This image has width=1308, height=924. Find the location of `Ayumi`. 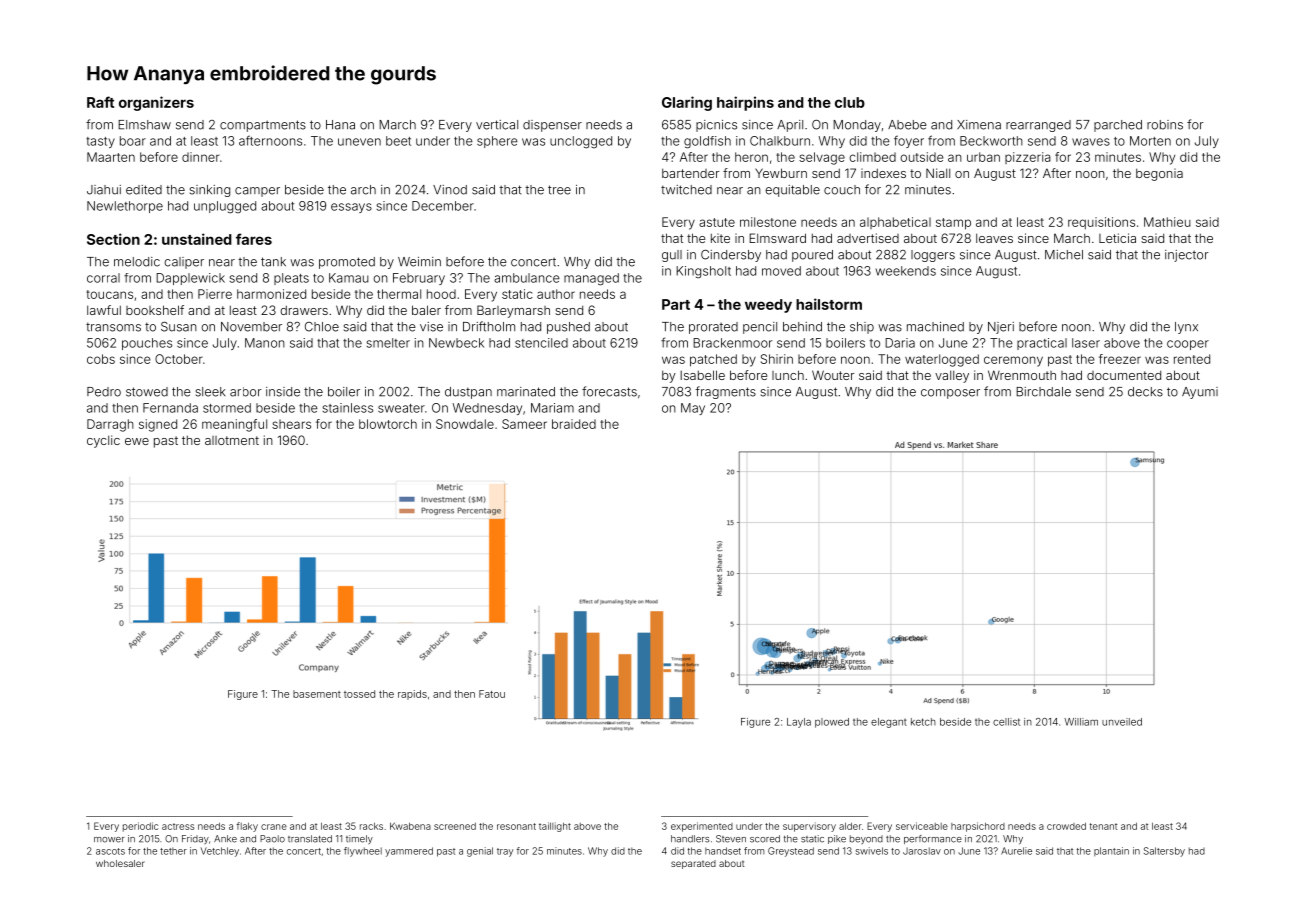

Ayumi is located at coordinates (1200, 393).
